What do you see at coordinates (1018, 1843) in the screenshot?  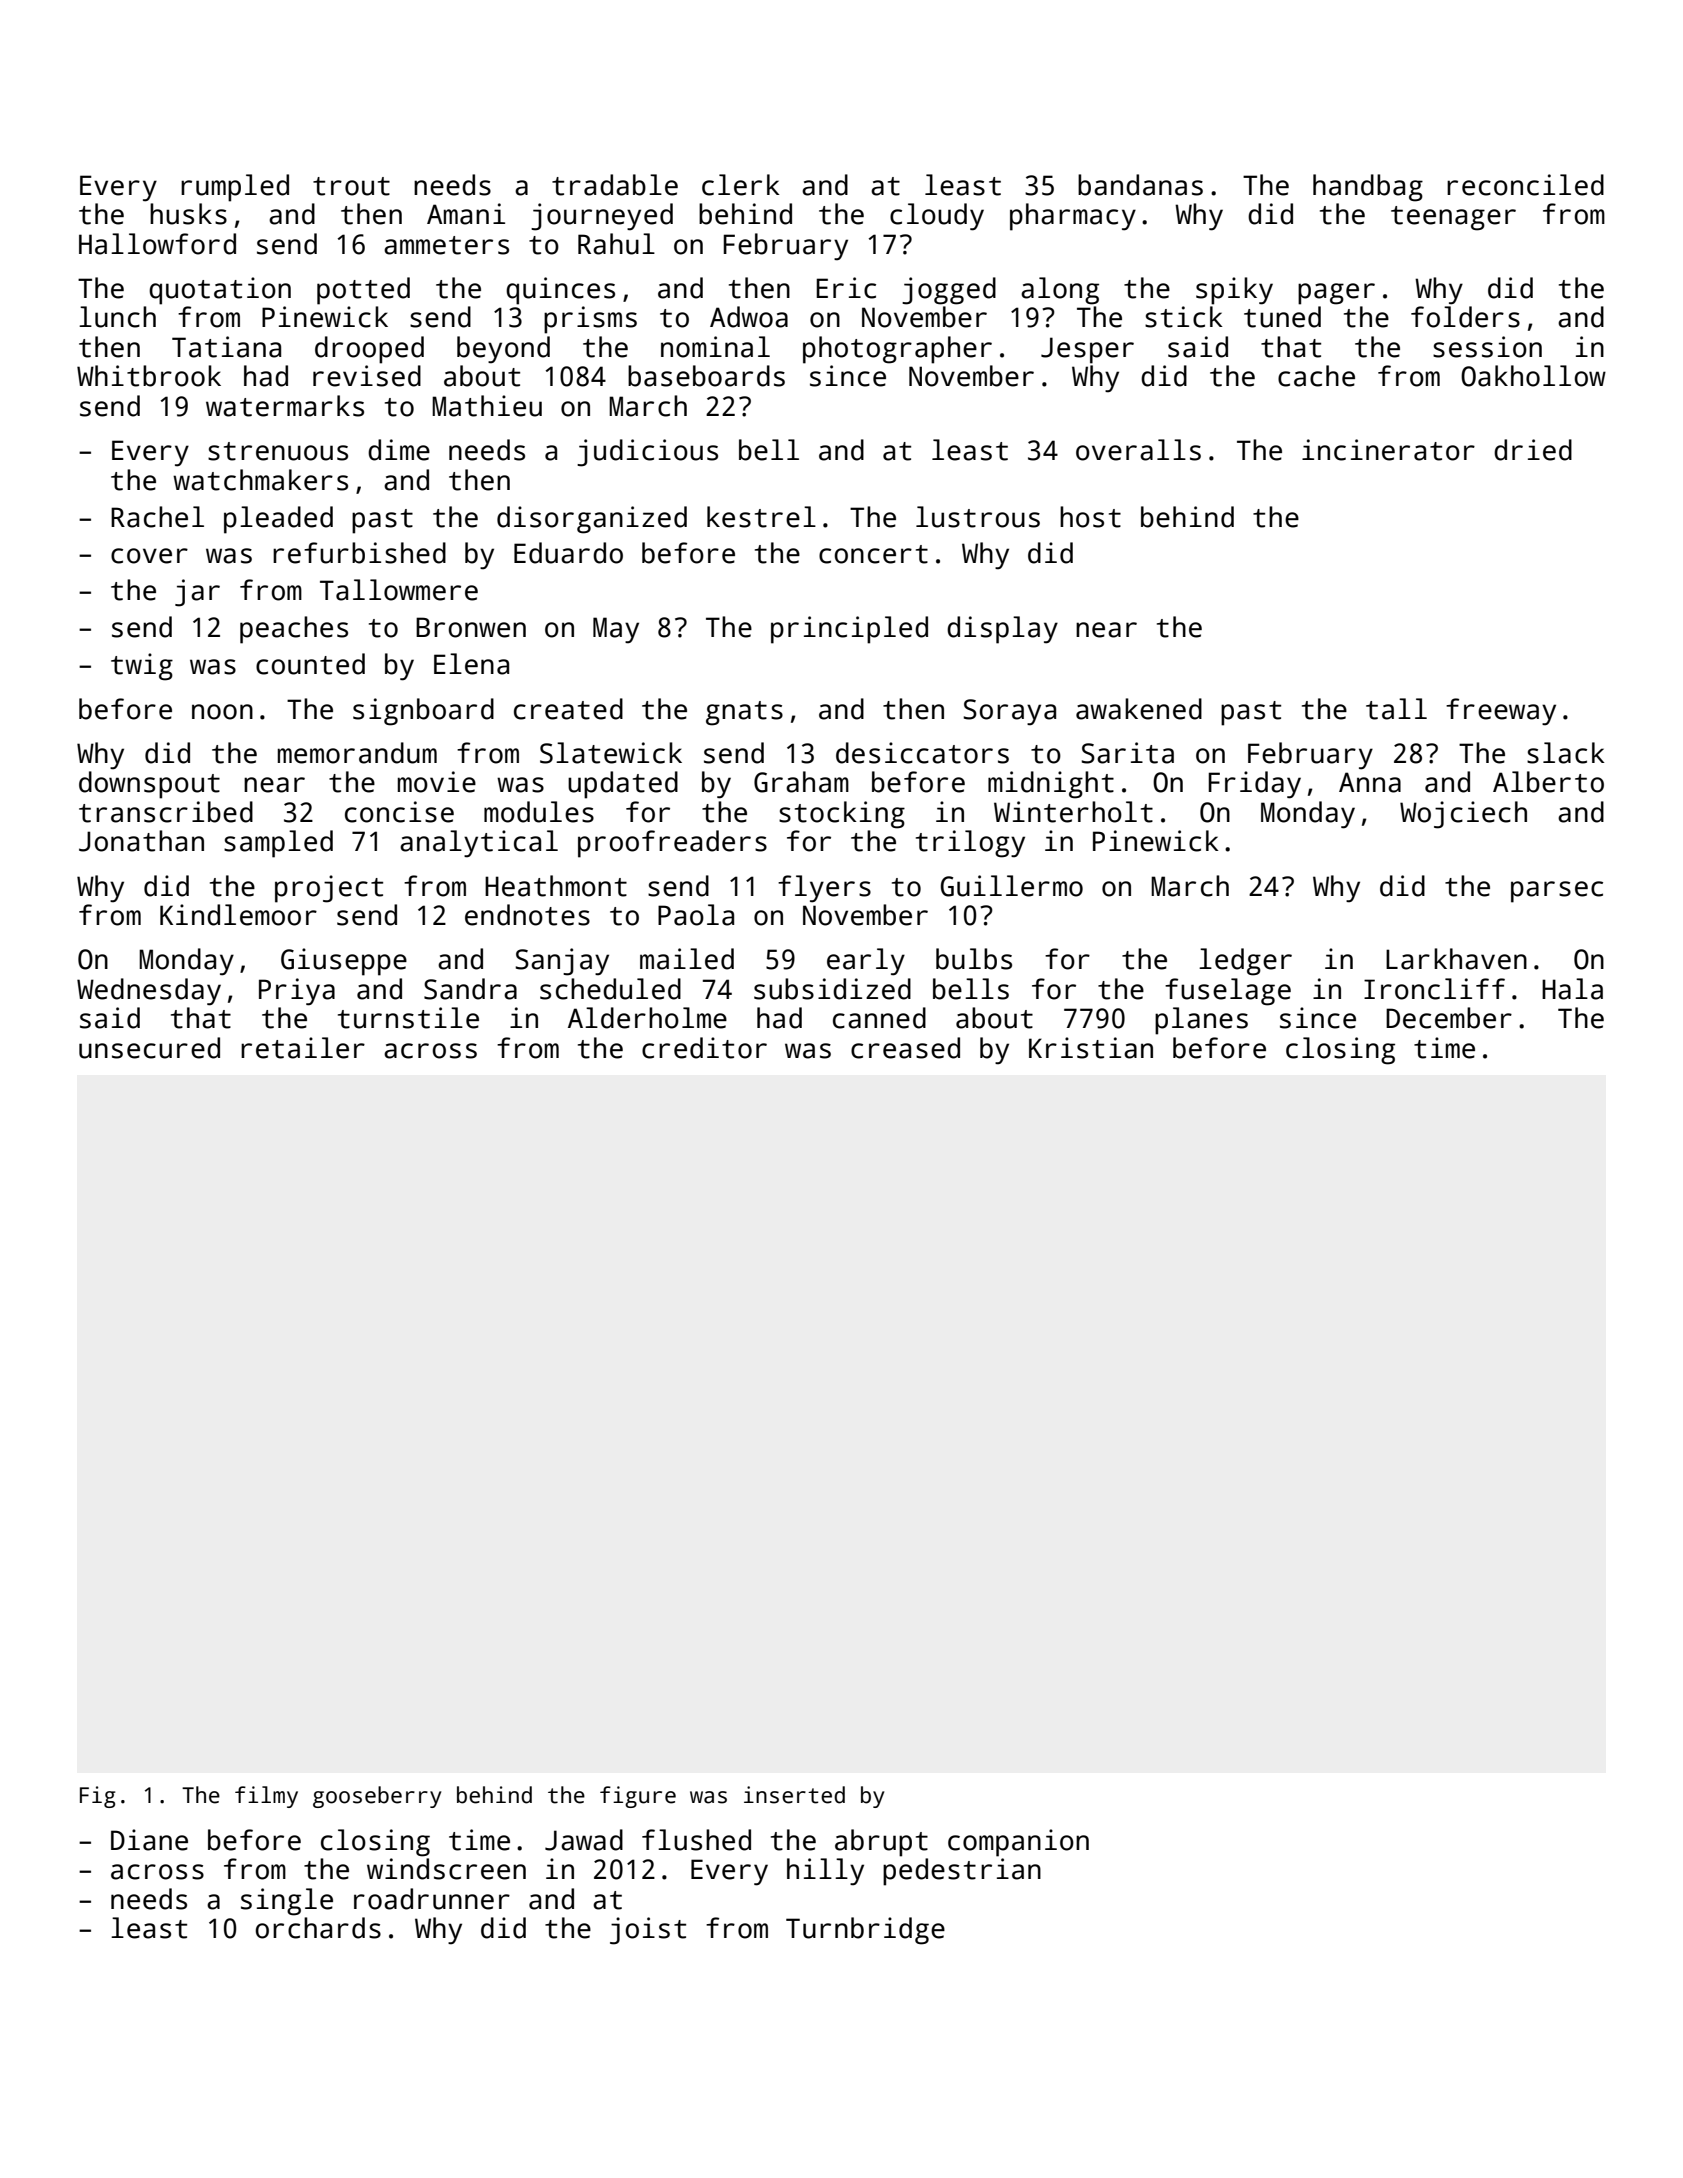 I see `companion` at bounding box center [1018, 1843].
